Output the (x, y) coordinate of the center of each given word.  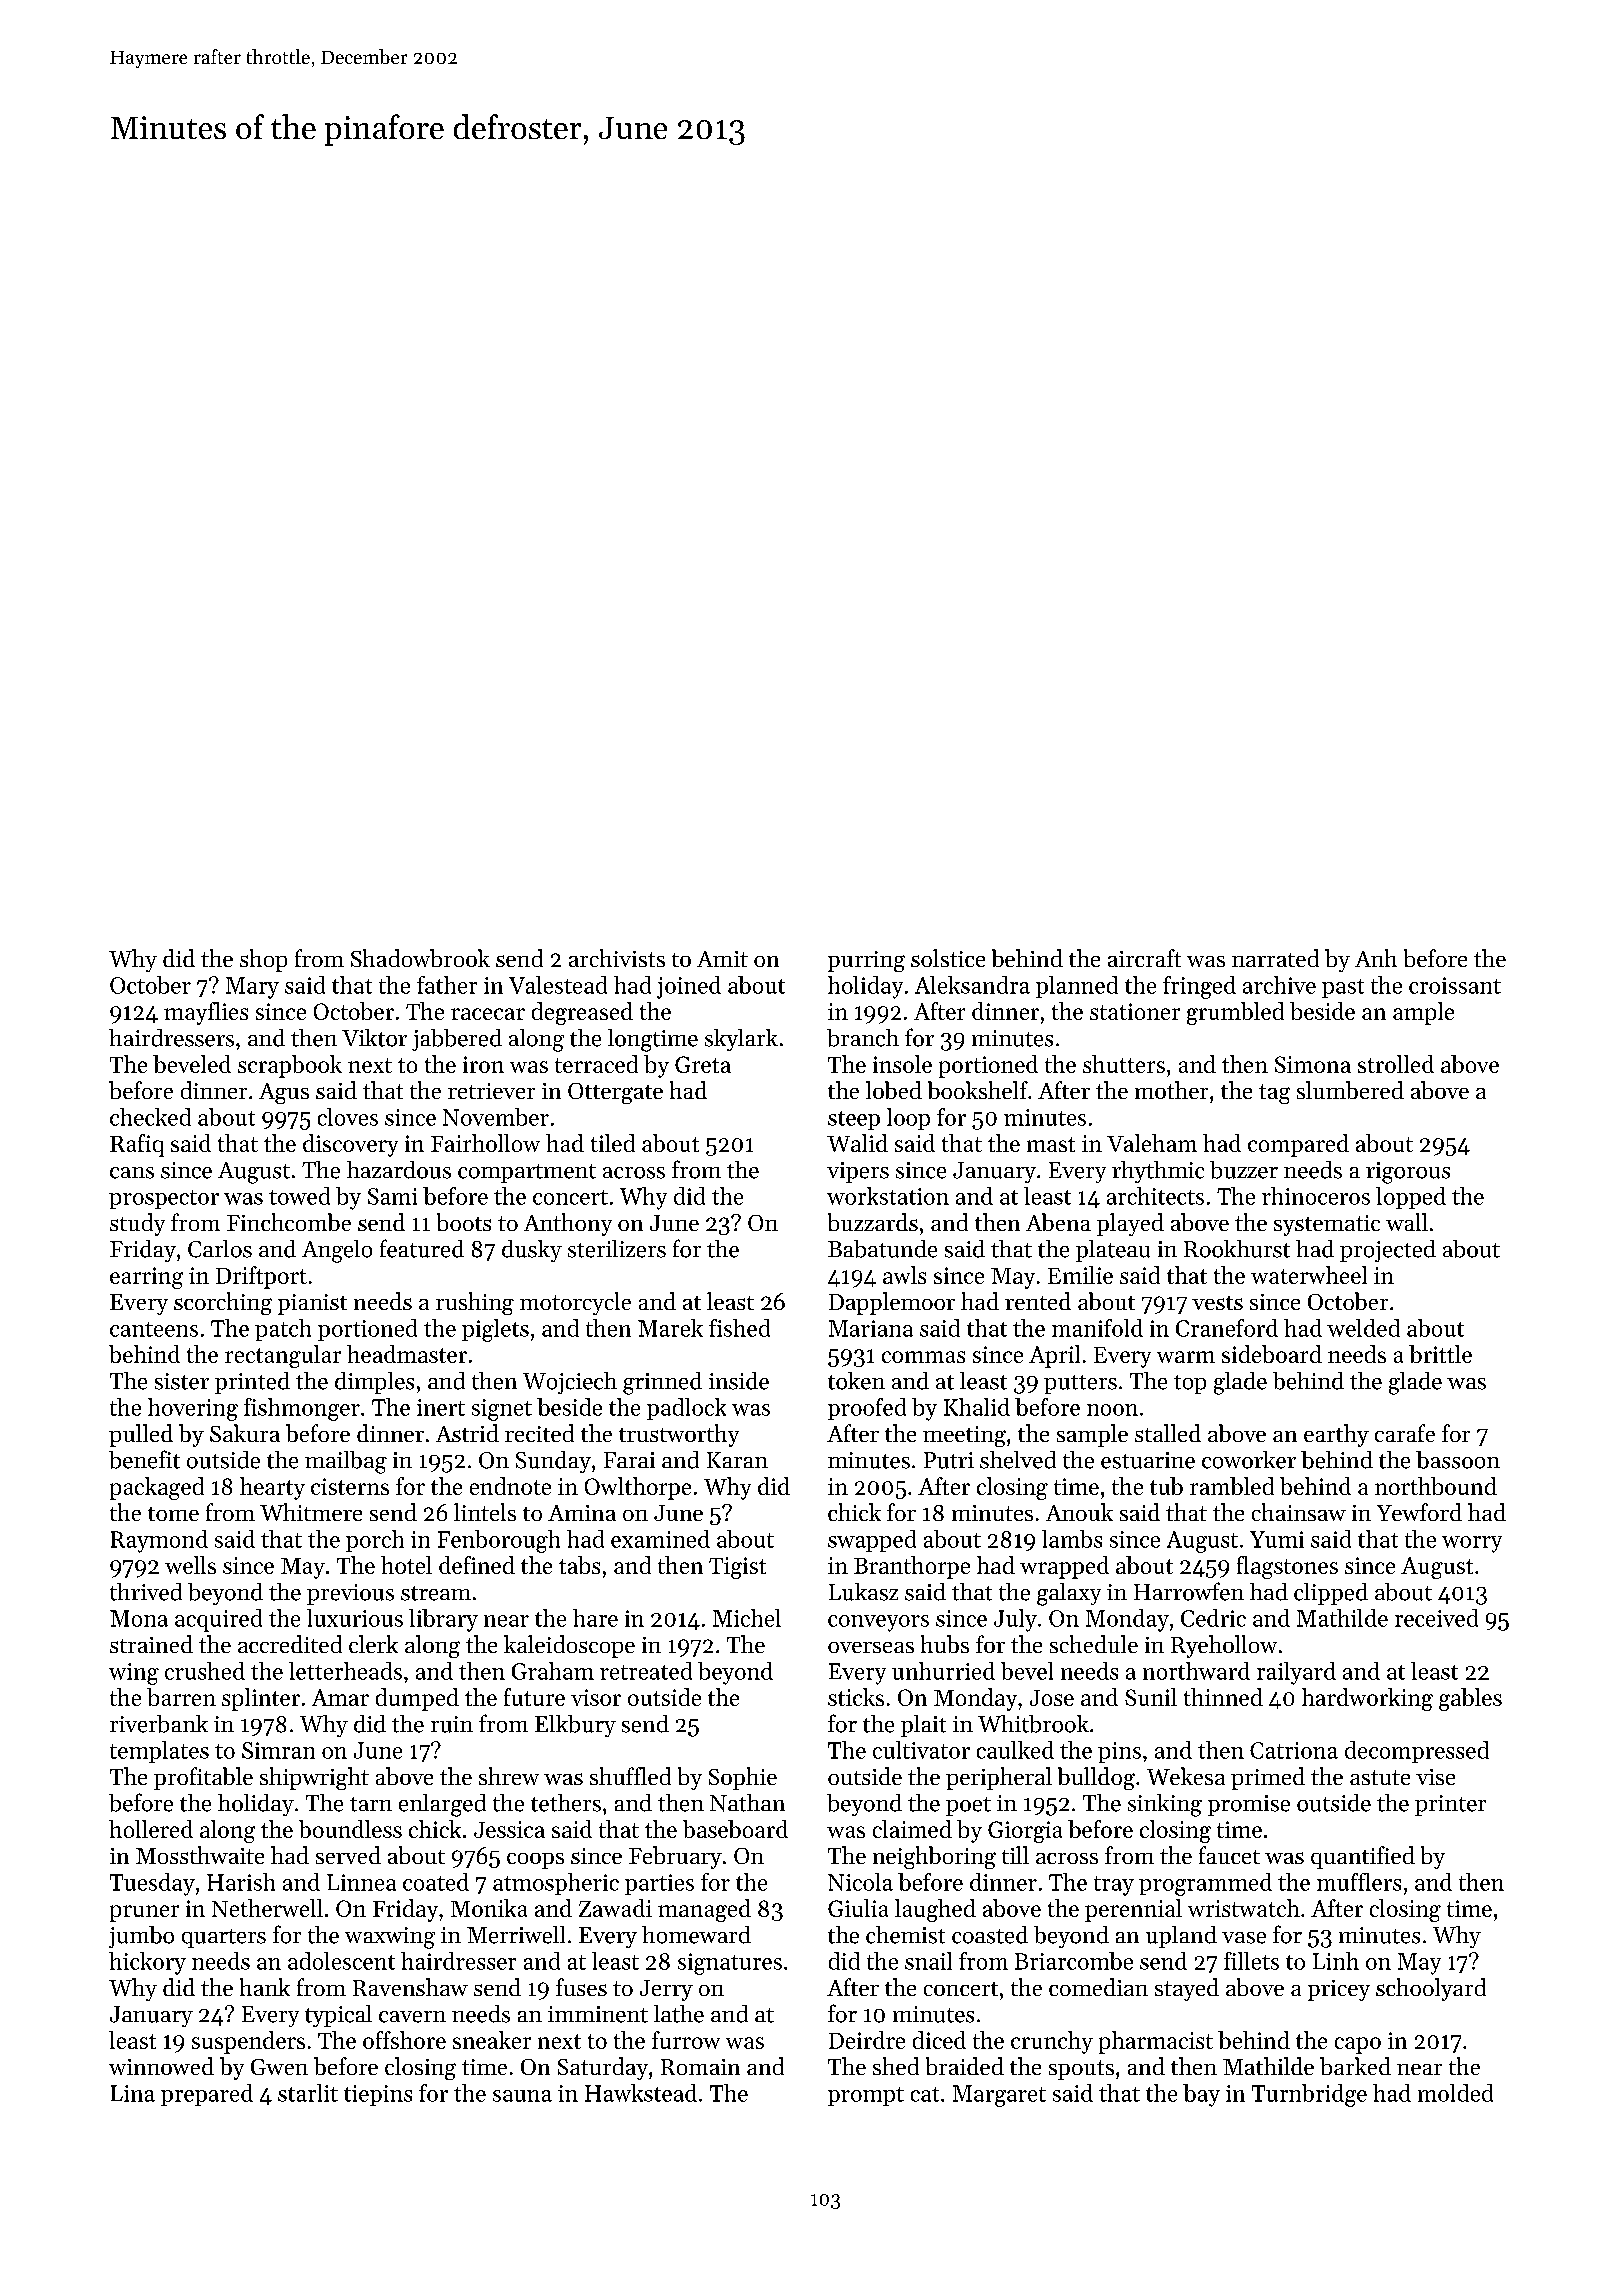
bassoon (1458, 1460)
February (675, 1857)
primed (1268, 1778)
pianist (312, 1304)
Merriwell (516, 1935)
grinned (662, 1383)
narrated (1275, 958)
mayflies (206, 1013)
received (1436, 1618)
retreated (646, 1671)
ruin (452, 1724)
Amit (722, 959)
